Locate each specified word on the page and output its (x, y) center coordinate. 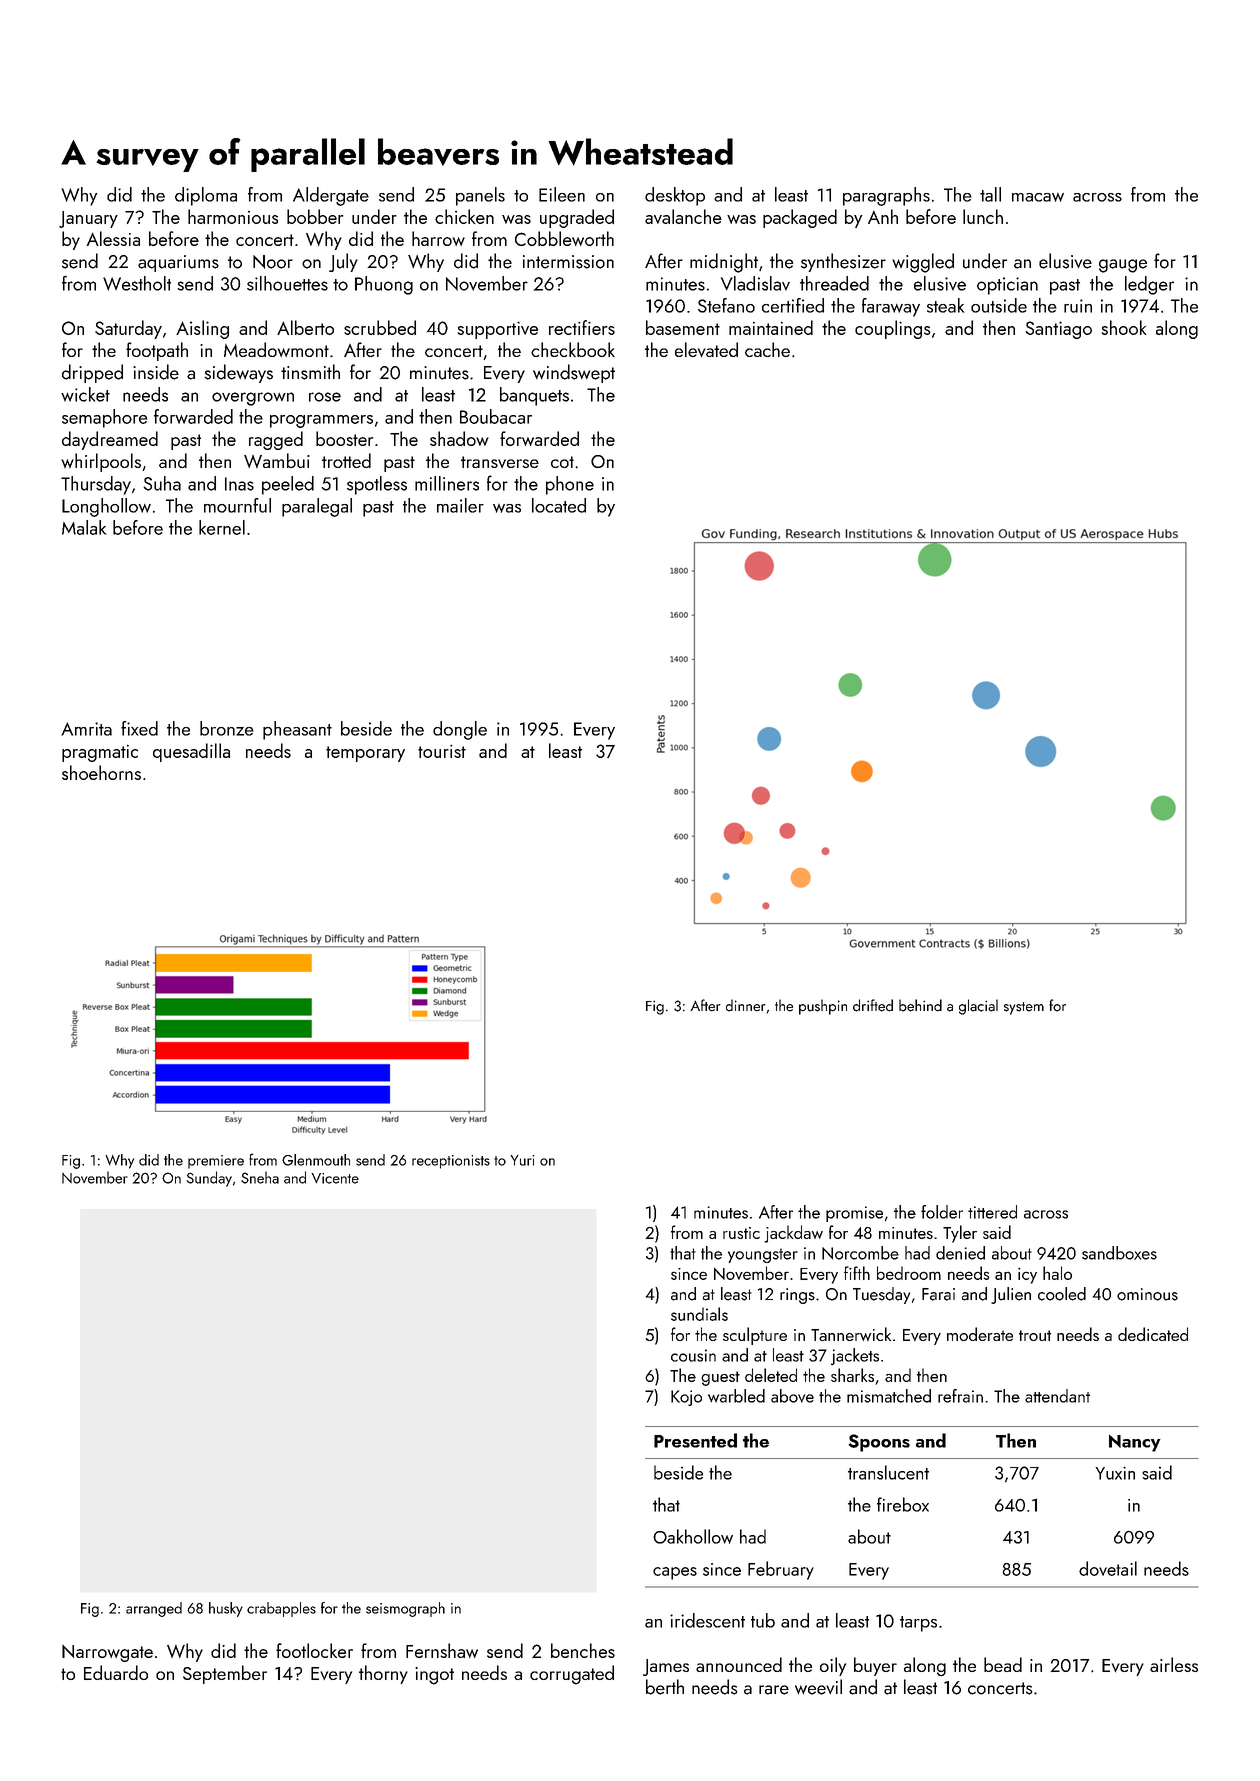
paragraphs (886, 196)
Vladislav (755, 283)
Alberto (305, 327)
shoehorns (101, 772)
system (1024, 1008)
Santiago (1058, 330)
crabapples (281, 1609)
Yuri (522, 1160)
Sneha (260, 1177)
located (559, 505)
